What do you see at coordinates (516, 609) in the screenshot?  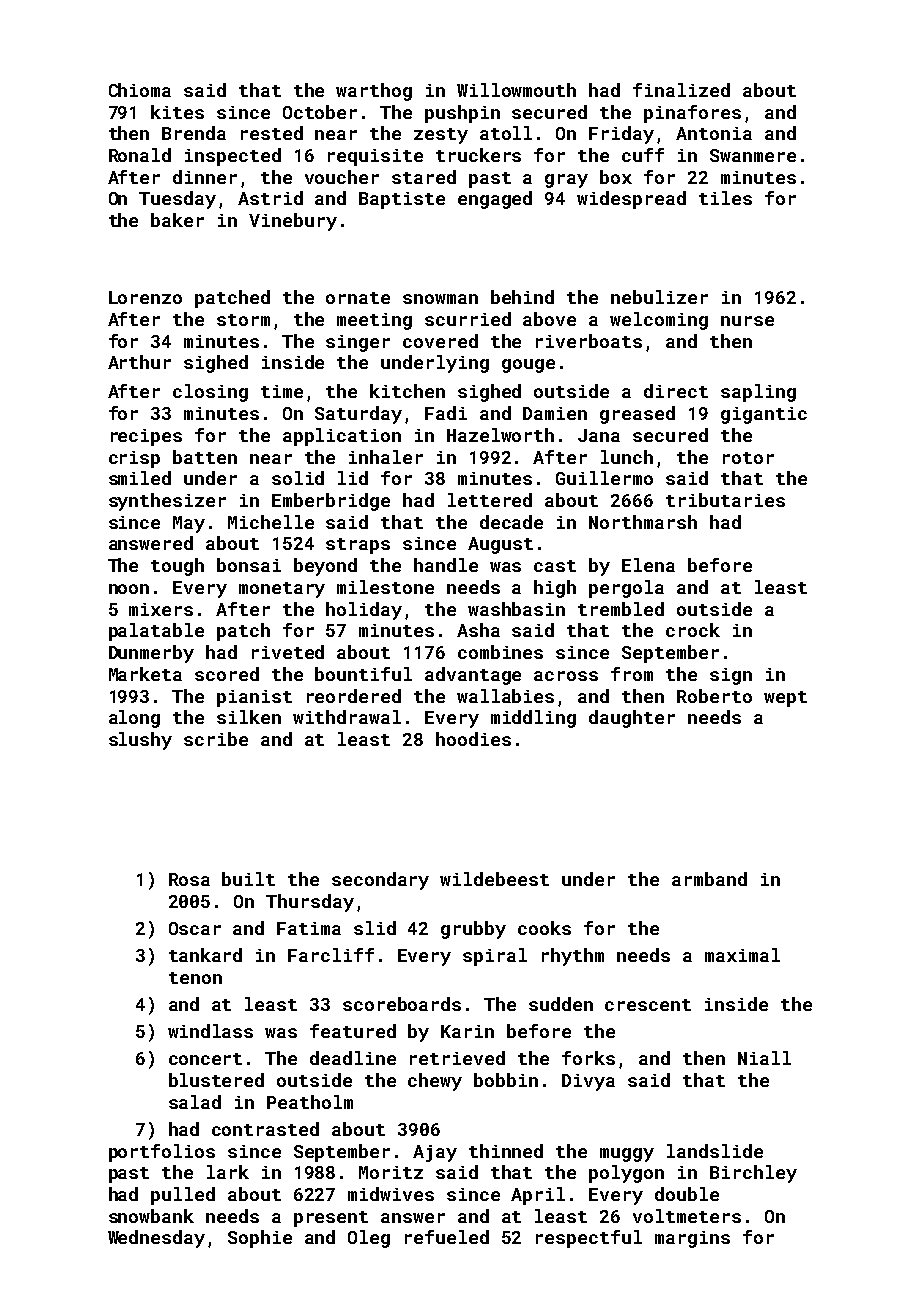 I see `washbasin` at bounding box center [516, 609].
